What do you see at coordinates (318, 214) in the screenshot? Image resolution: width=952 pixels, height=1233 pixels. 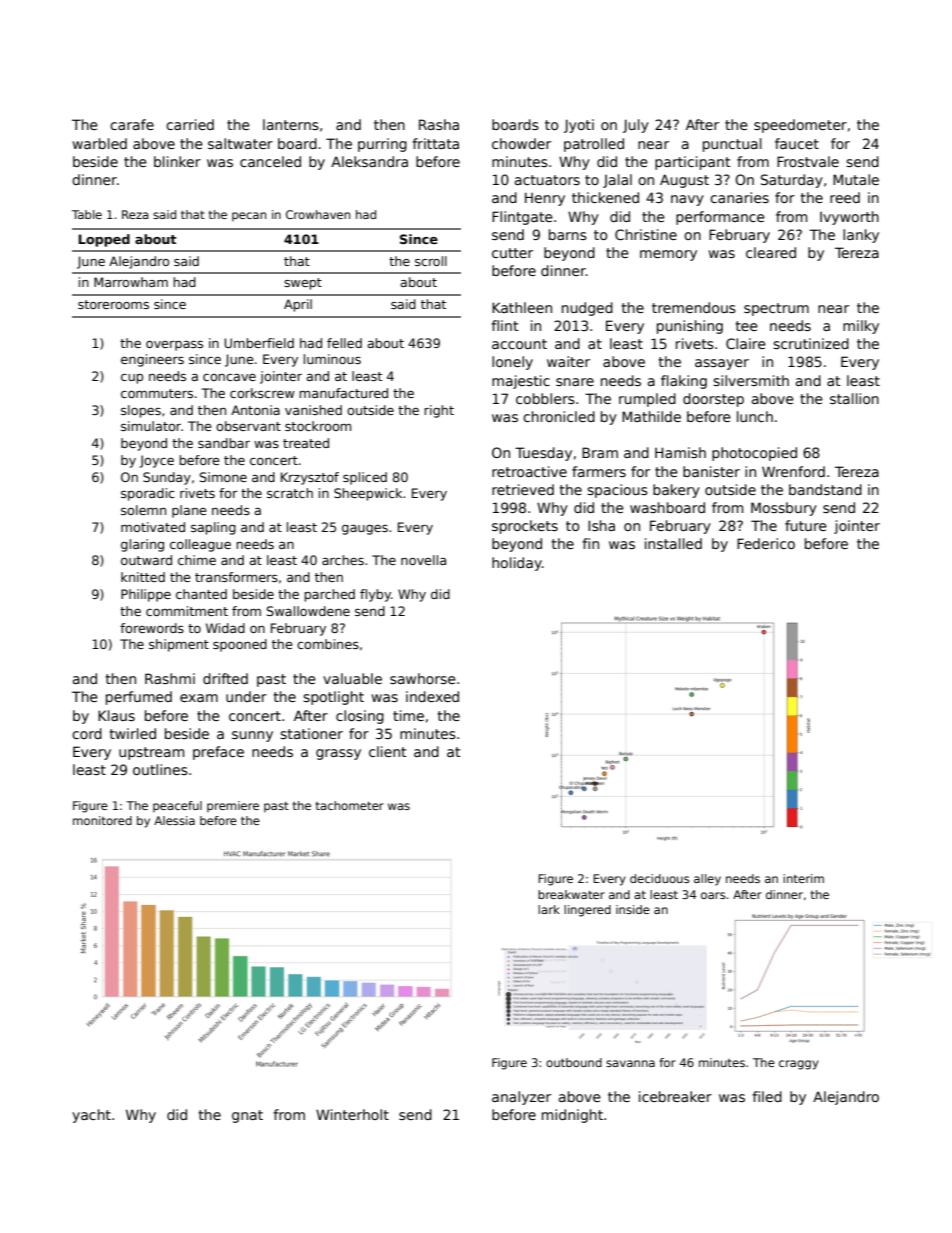 I see `Crowhaven` at bounding box center [318, 214].
